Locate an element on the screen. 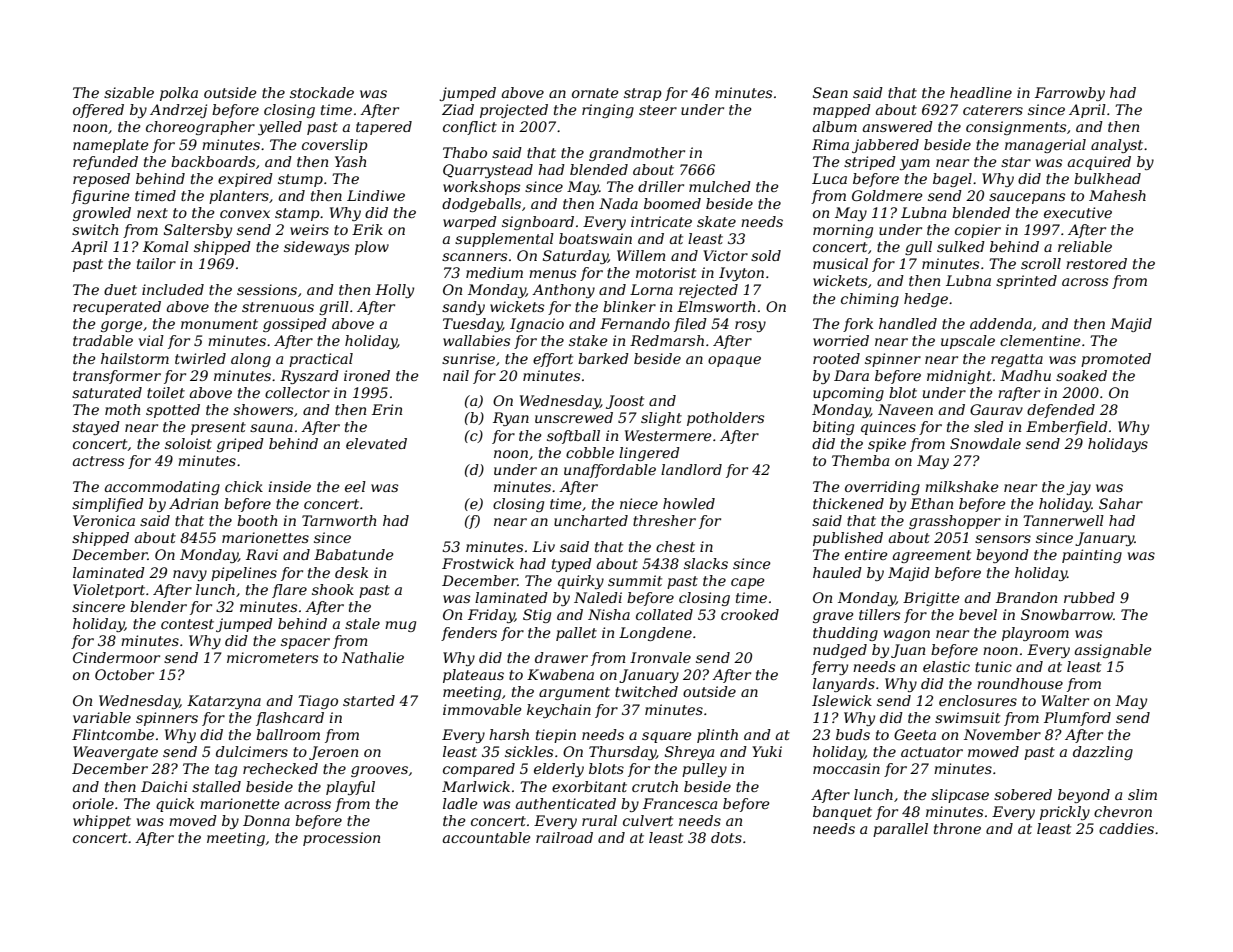  micrometers is located at coordinates (272, 657).
